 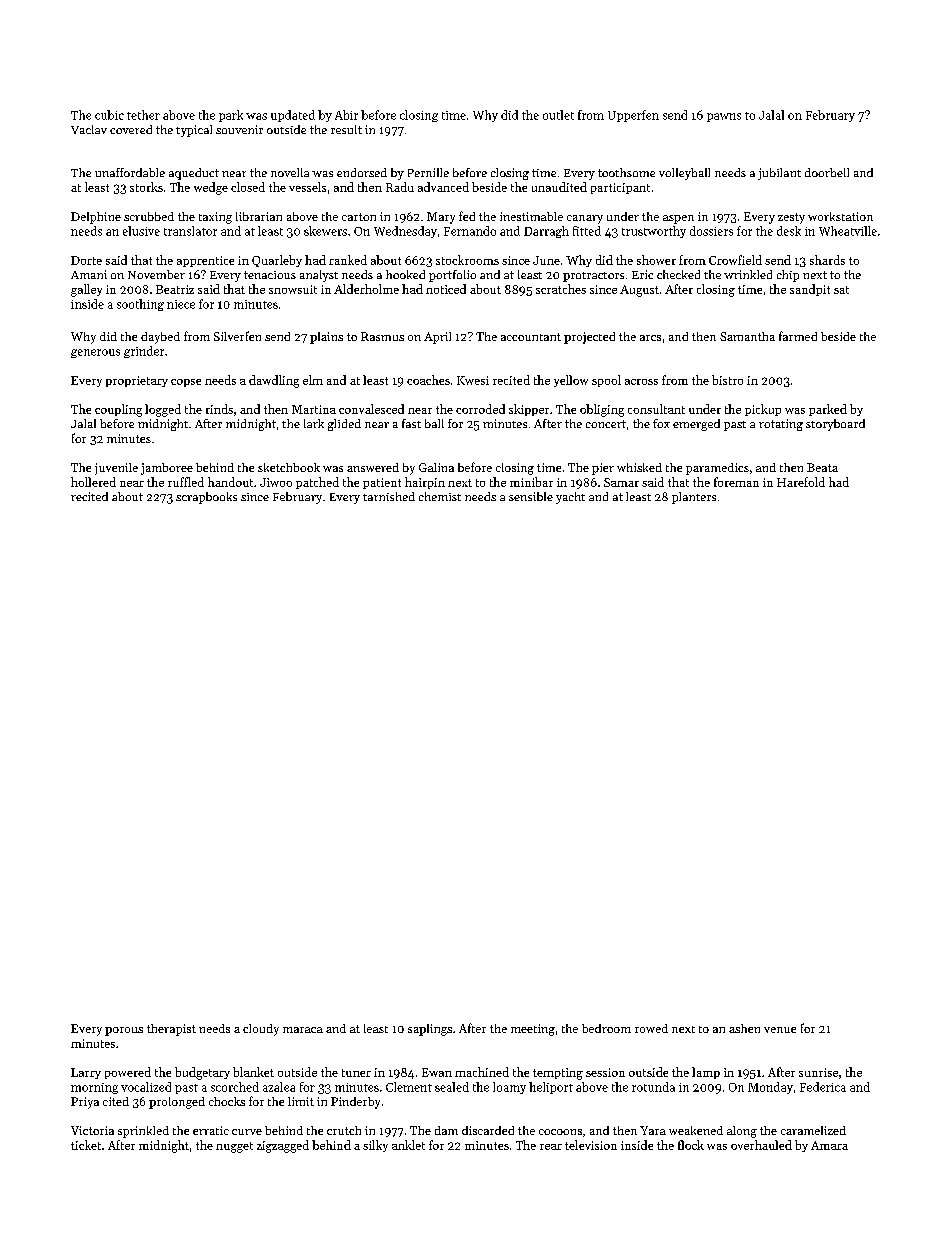 What do you see at coordinates (362, 172) in the screenshot?
I see `endorsed` at bounding box center [362, 172].
